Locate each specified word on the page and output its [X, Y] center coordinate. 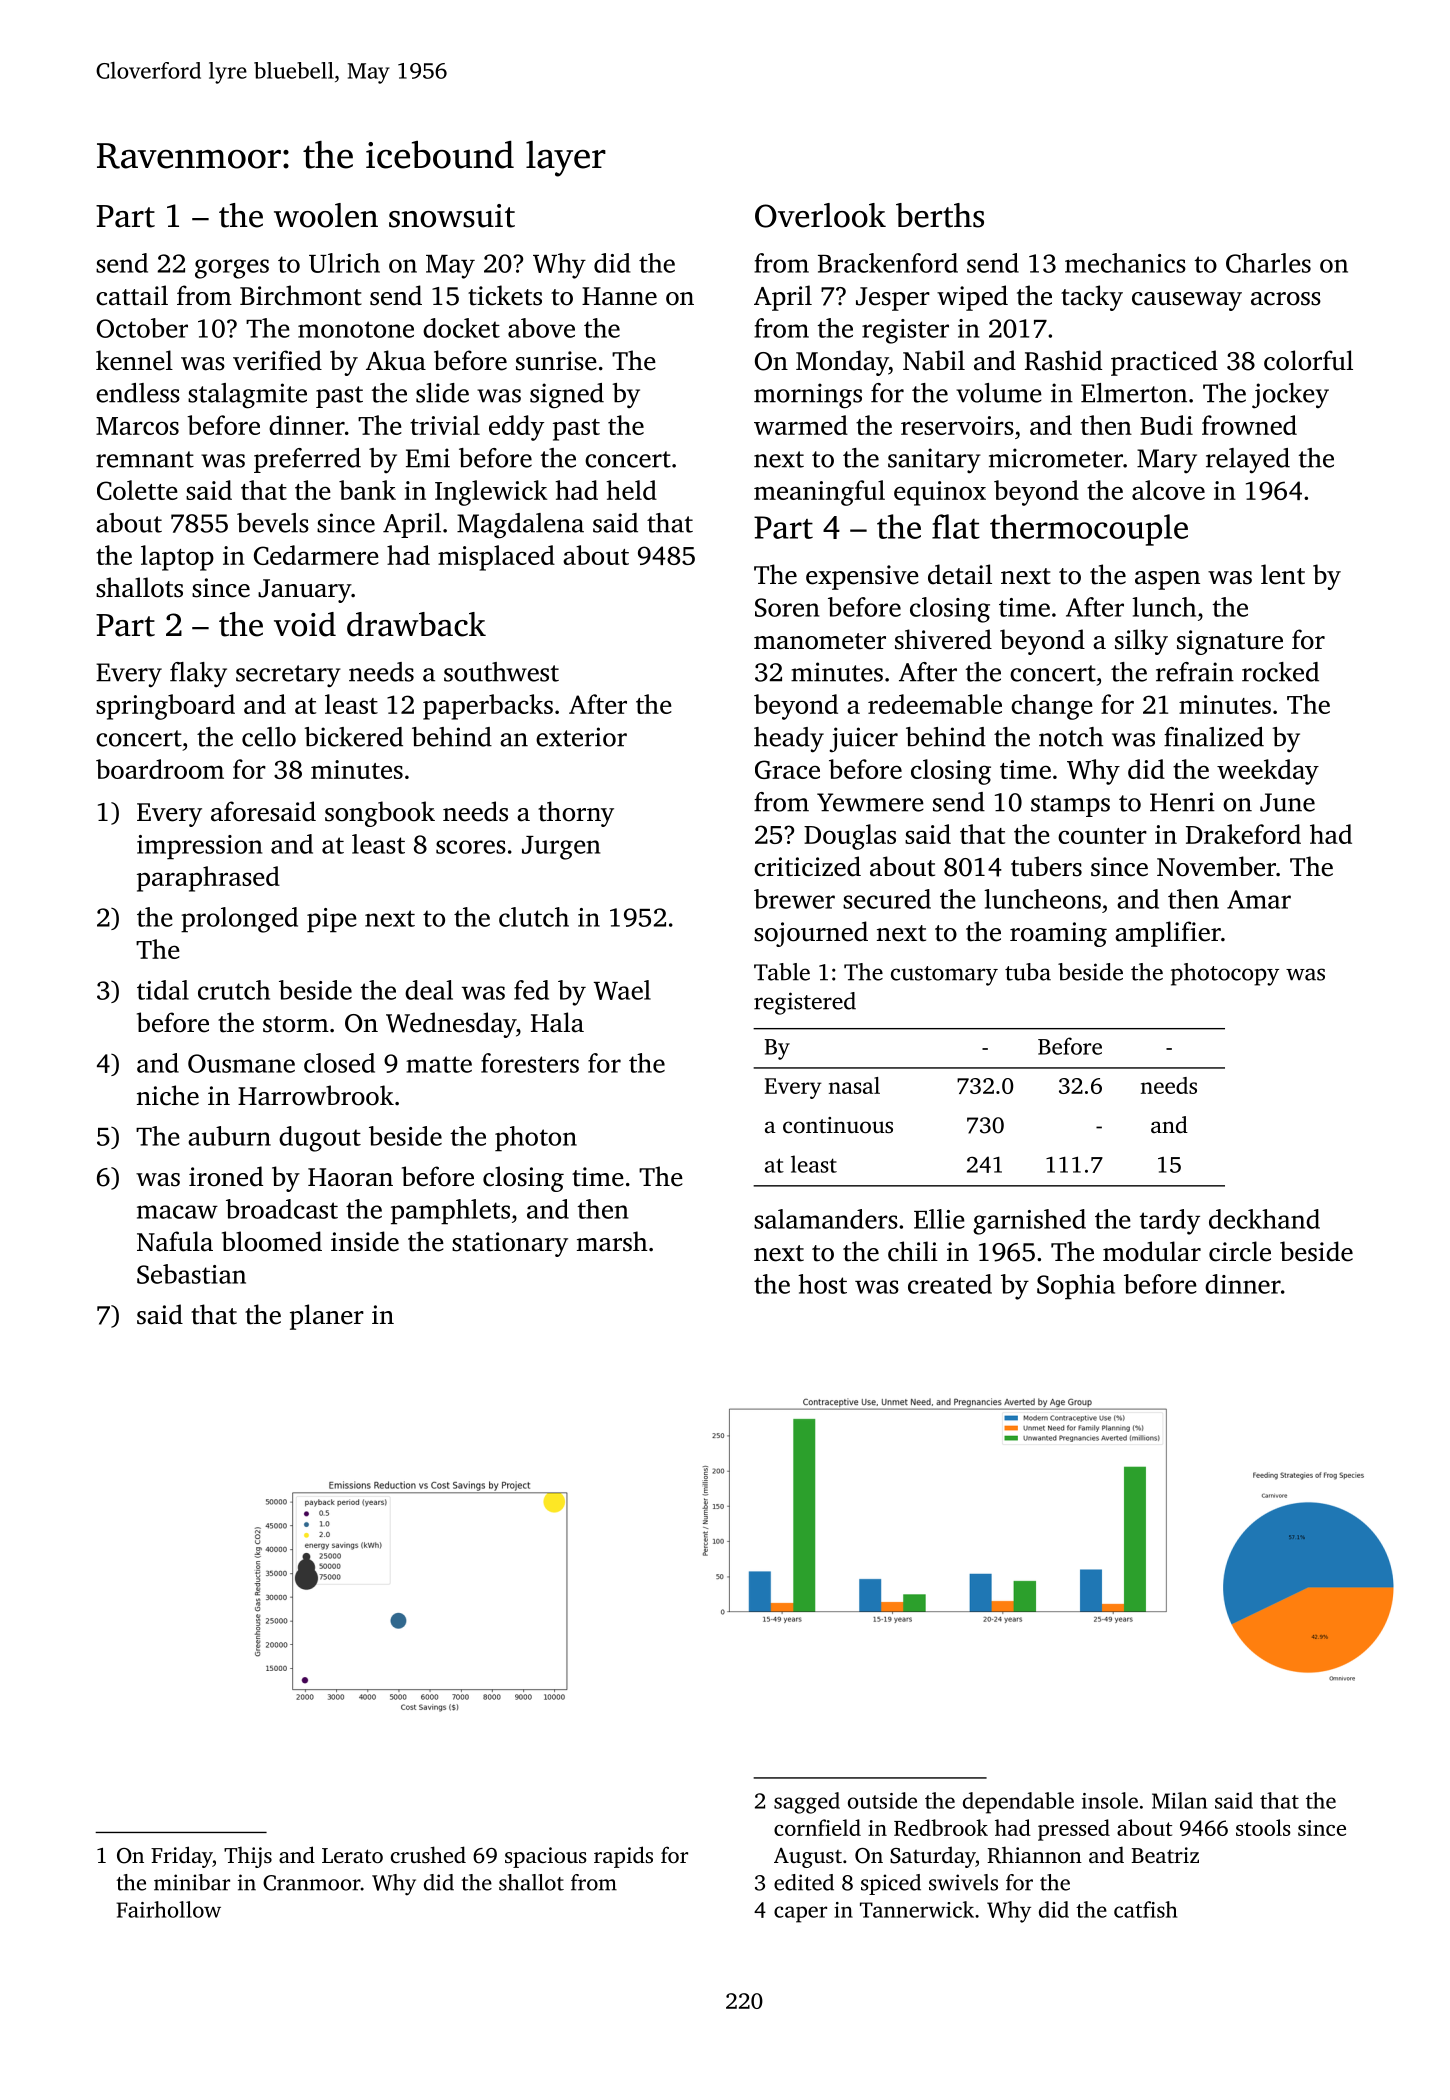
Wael [622, 990]
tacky [1092, 298]
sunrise [556, 361]
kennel [134, 360]
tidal [163, 990]
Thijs [248, 1857]
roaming [1058, 934]
